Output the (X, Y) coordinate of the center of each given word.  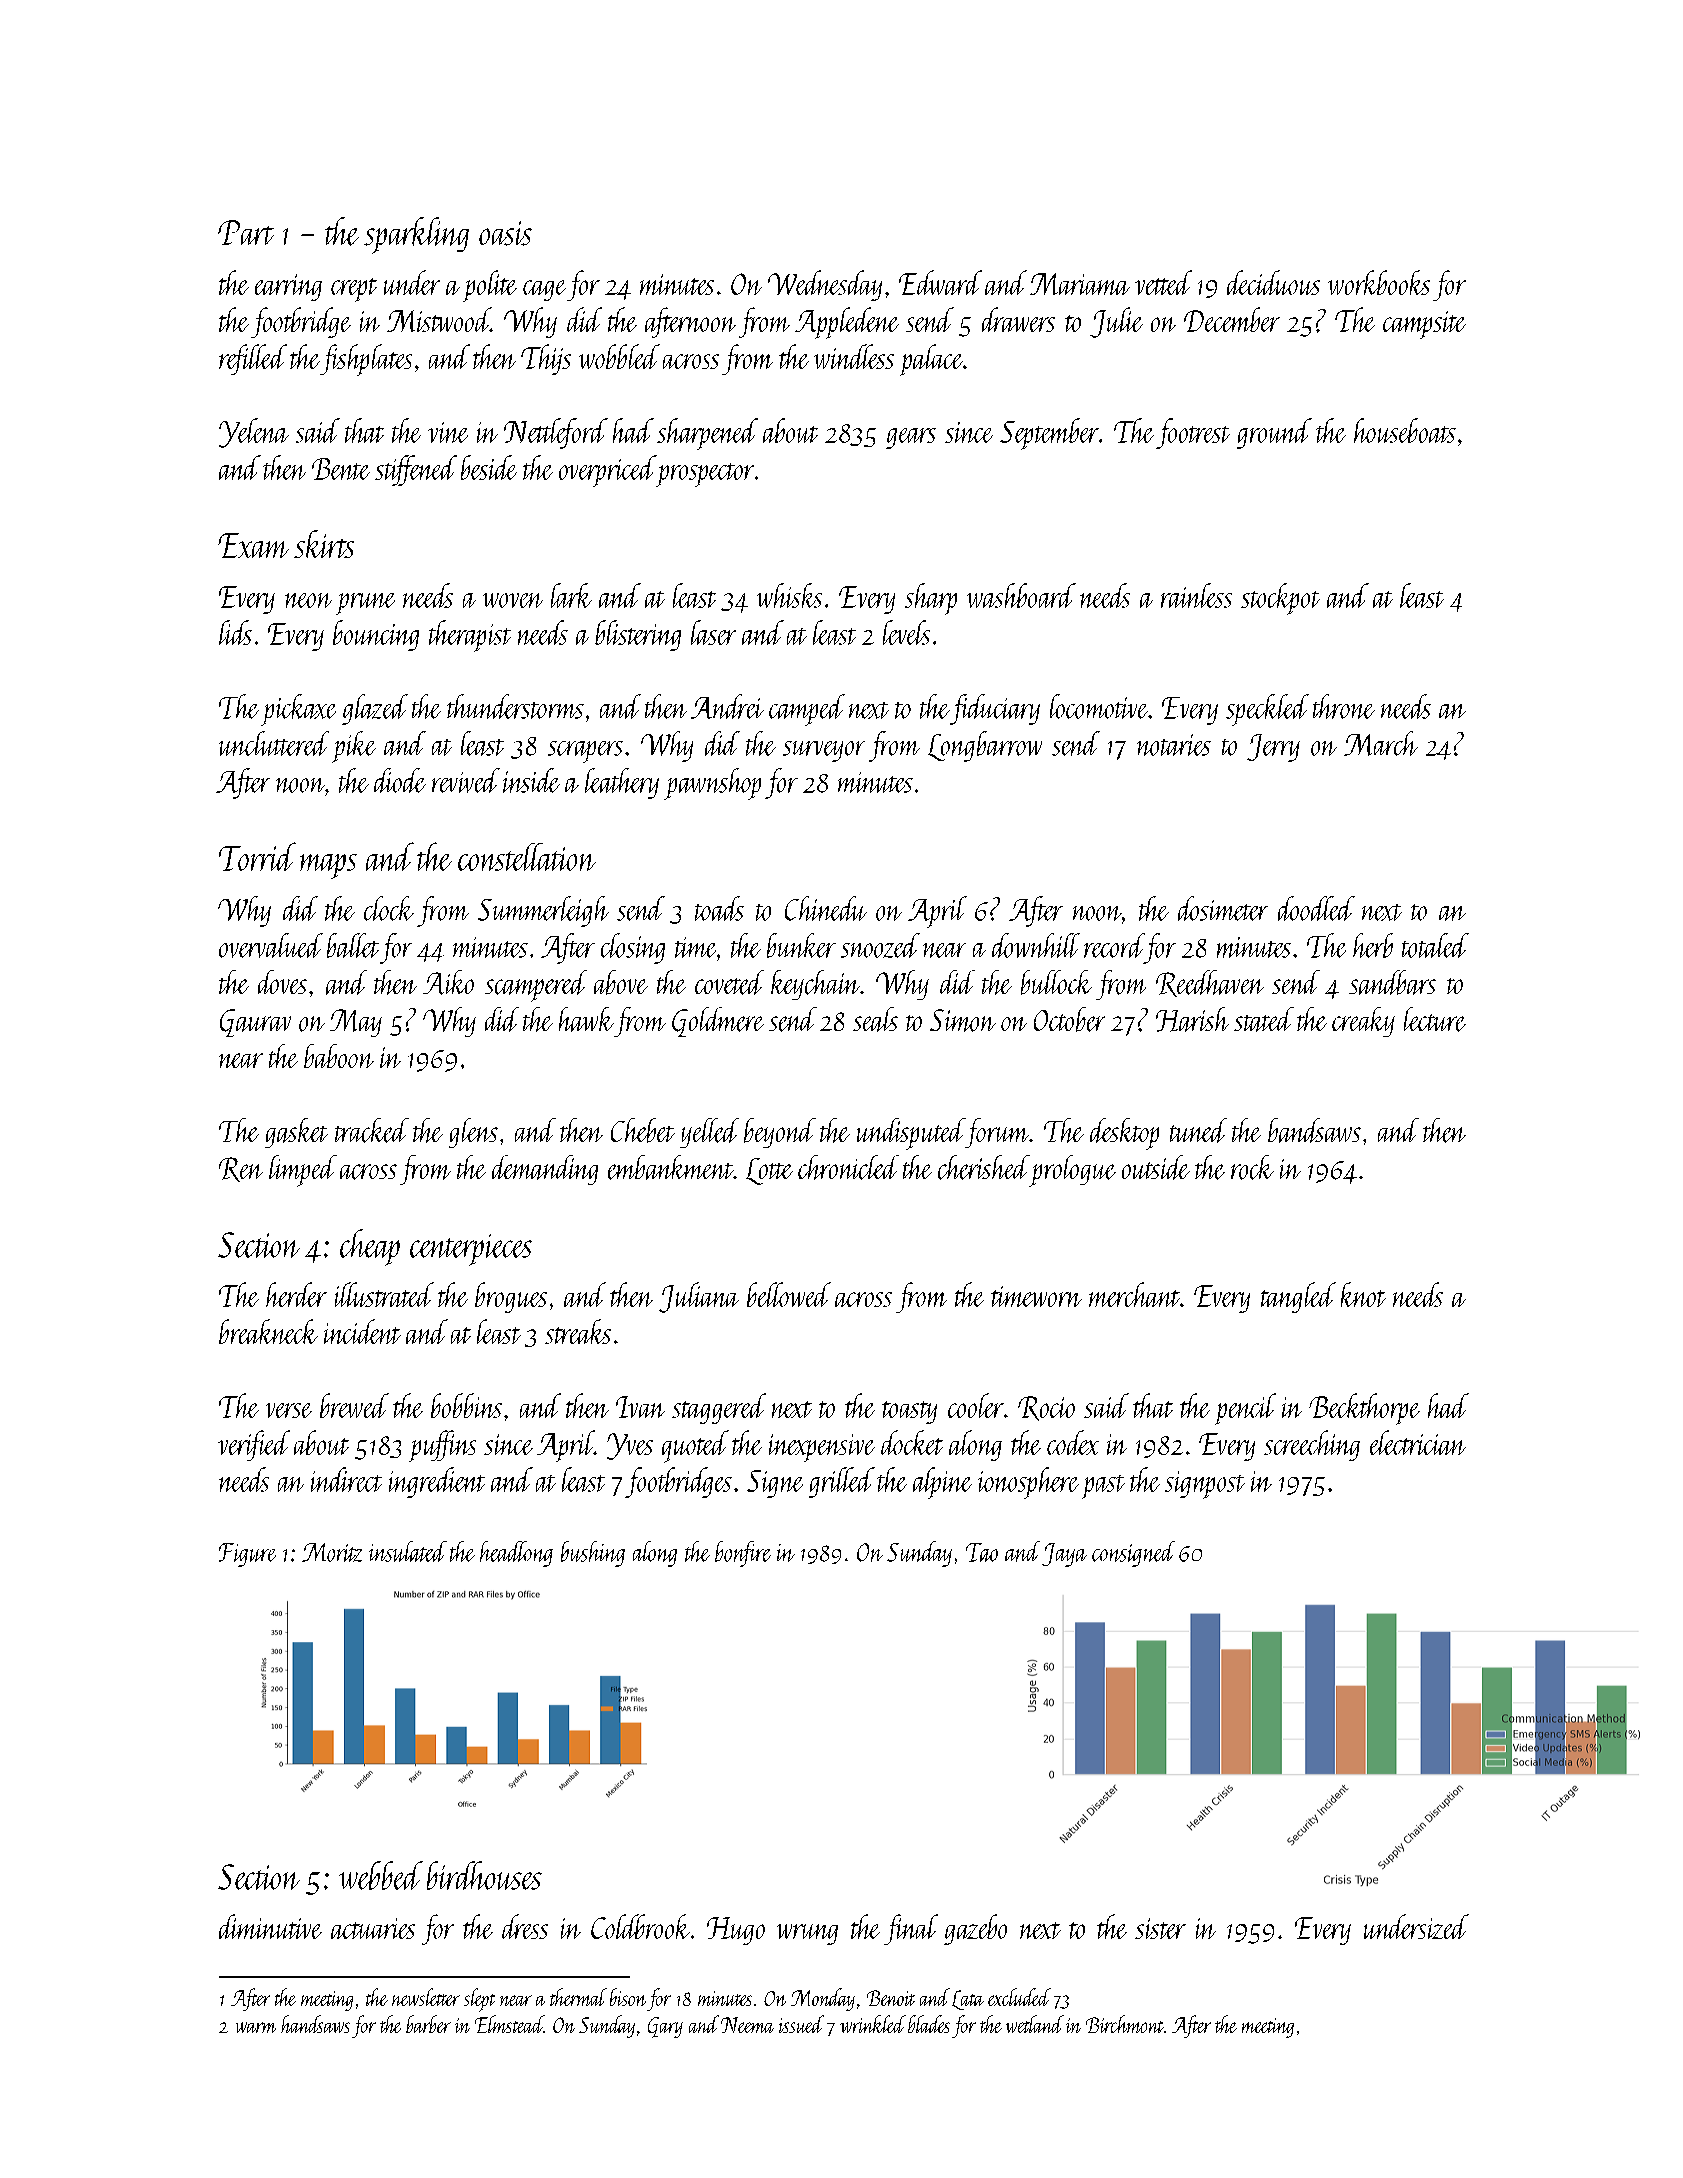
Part (246, 232)
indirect (346, 1479)
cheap (370, 1247)
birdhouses (484, 1875)
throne (1344, 706)
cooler (976, 1405)
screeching (1312, 1445)
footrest (1193, 433)
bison (628, 1997)
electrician (1418, 1442)
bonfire (743, 1554)
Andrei (727, 706)
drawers (1018, 319)
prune (365, 604)
